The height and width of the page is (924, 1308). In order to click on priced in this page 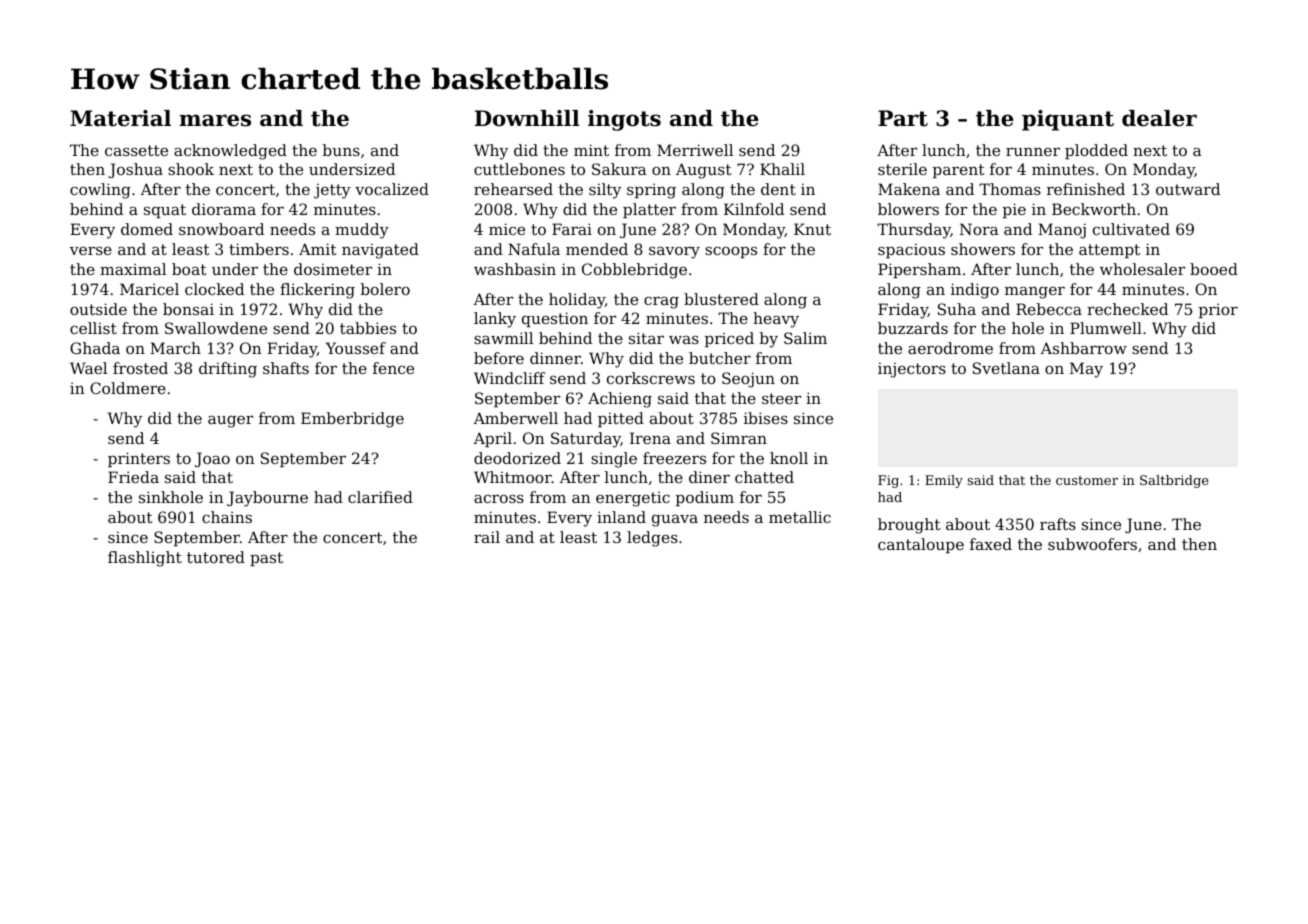, I will do `click(729, 339)`.
